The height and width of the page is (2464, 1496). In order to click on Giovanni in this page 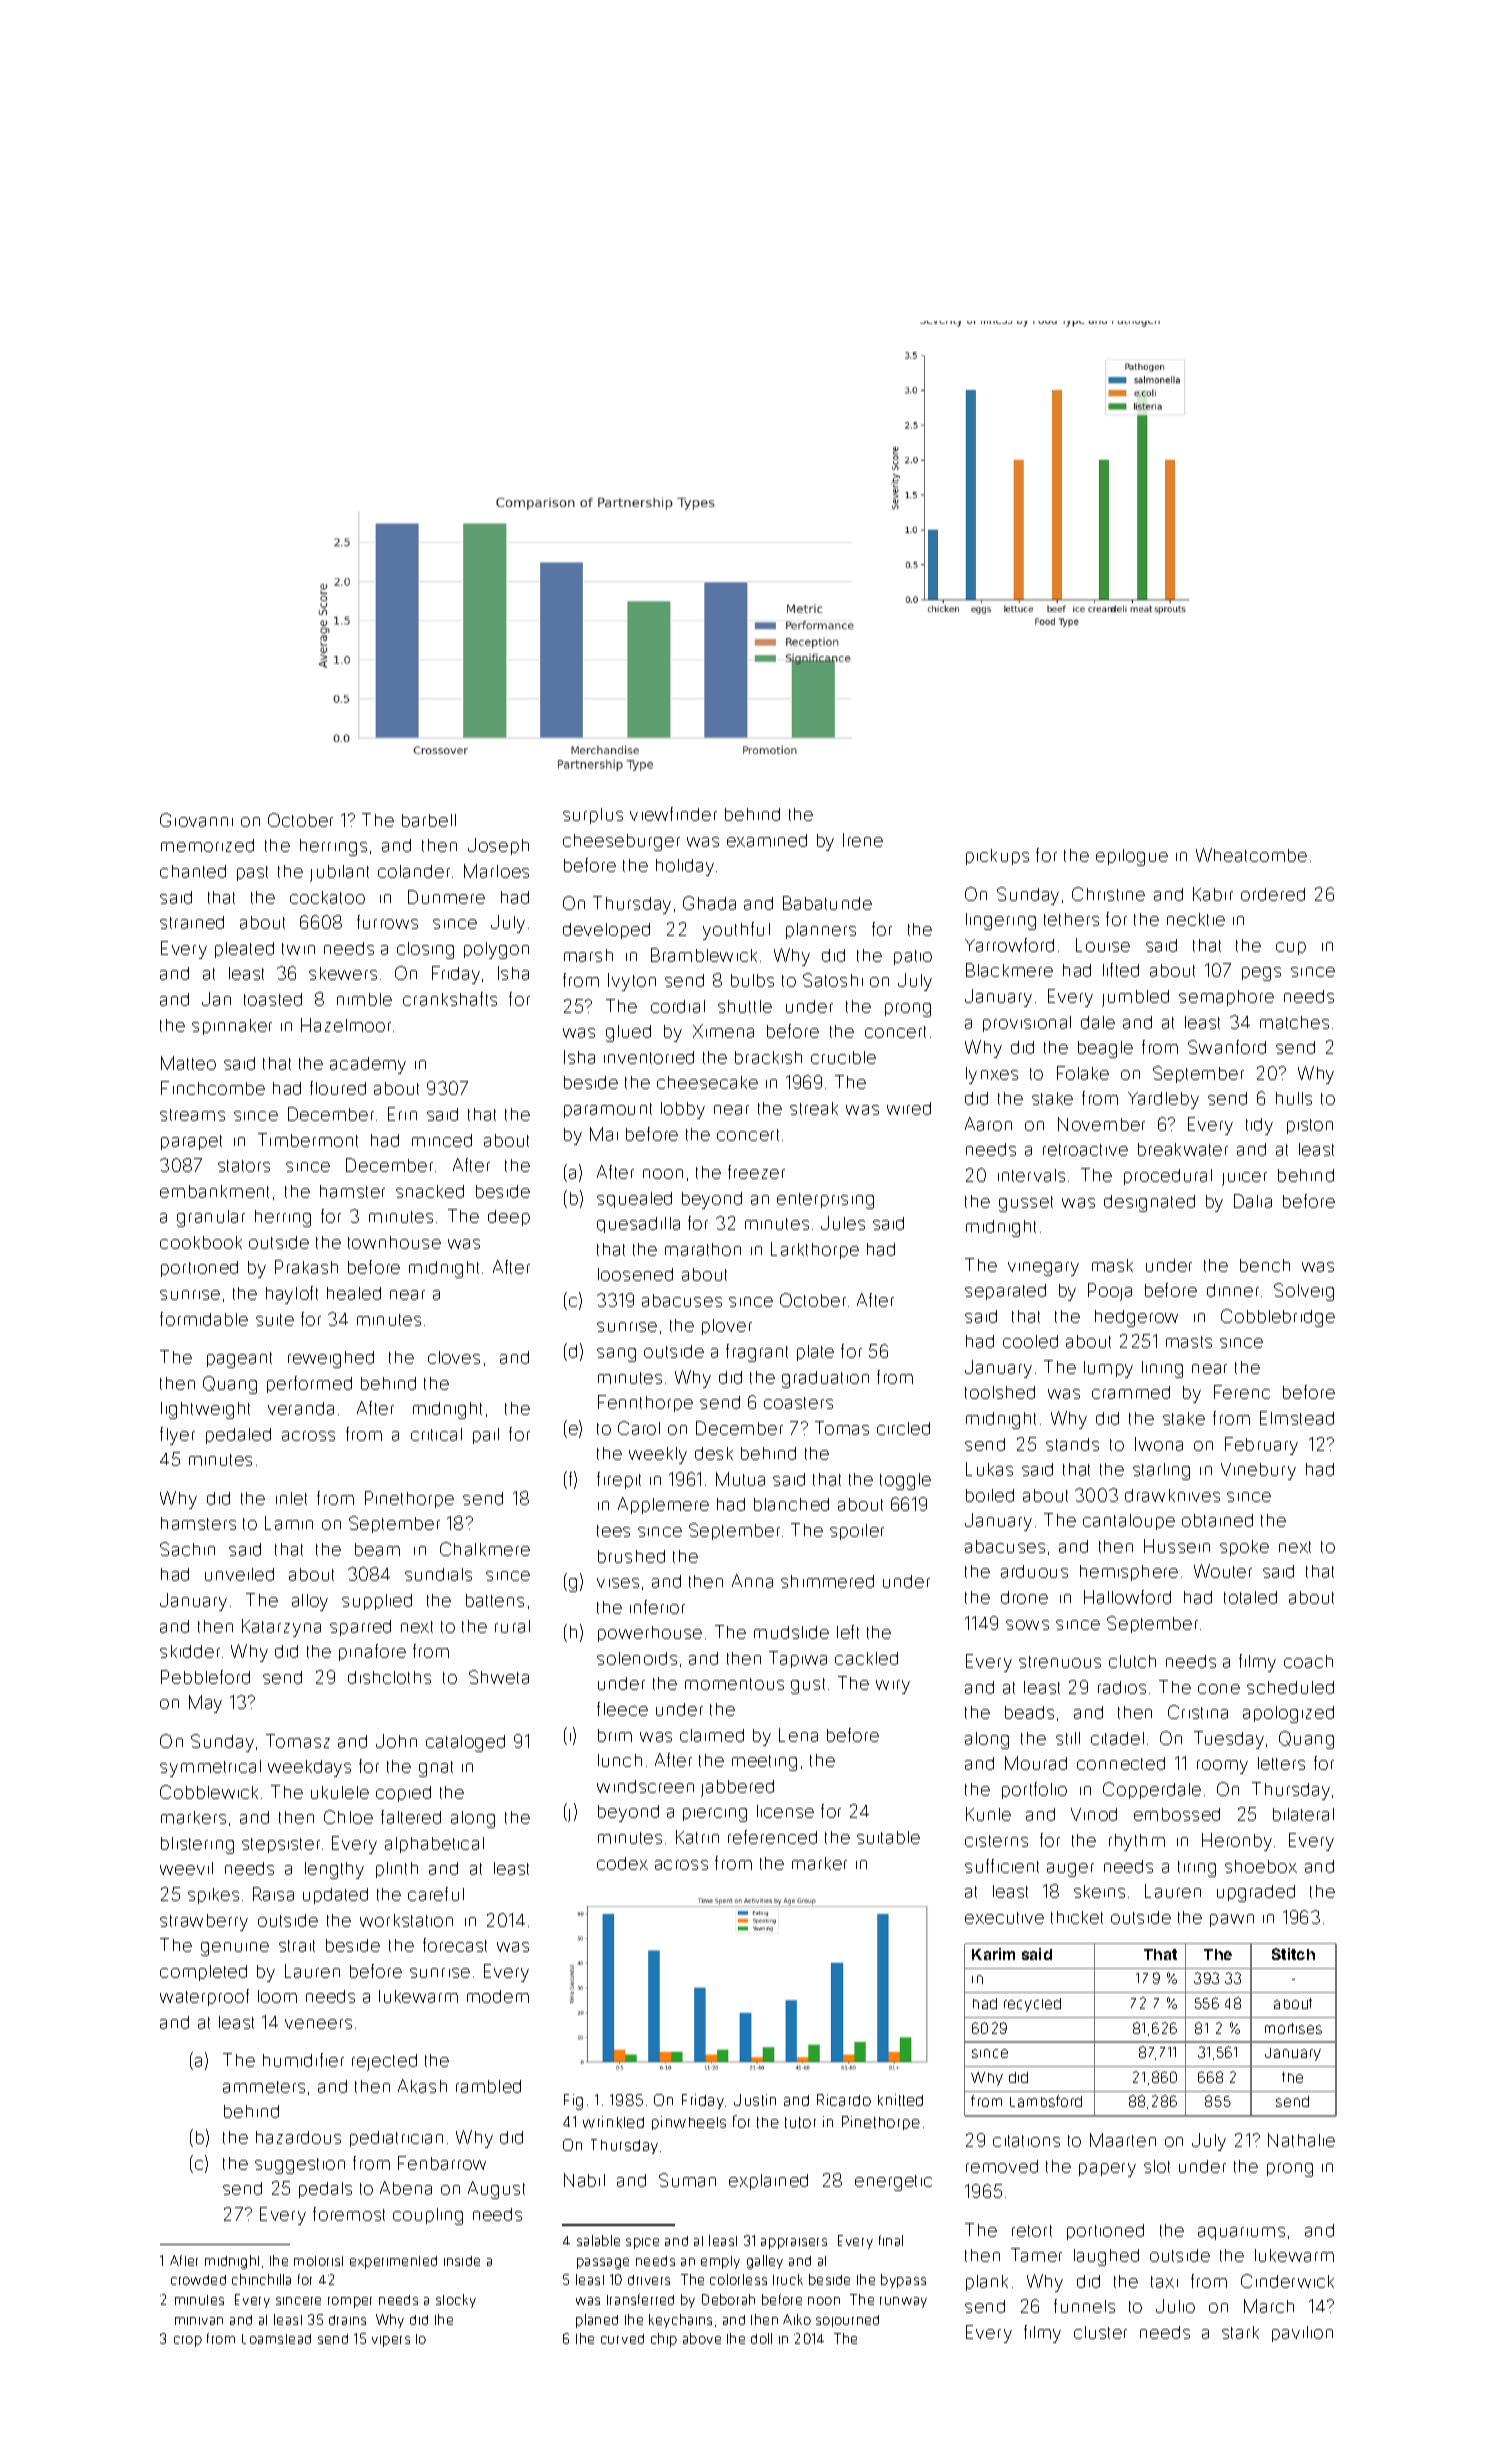, I will do `click(196, 820)`.
